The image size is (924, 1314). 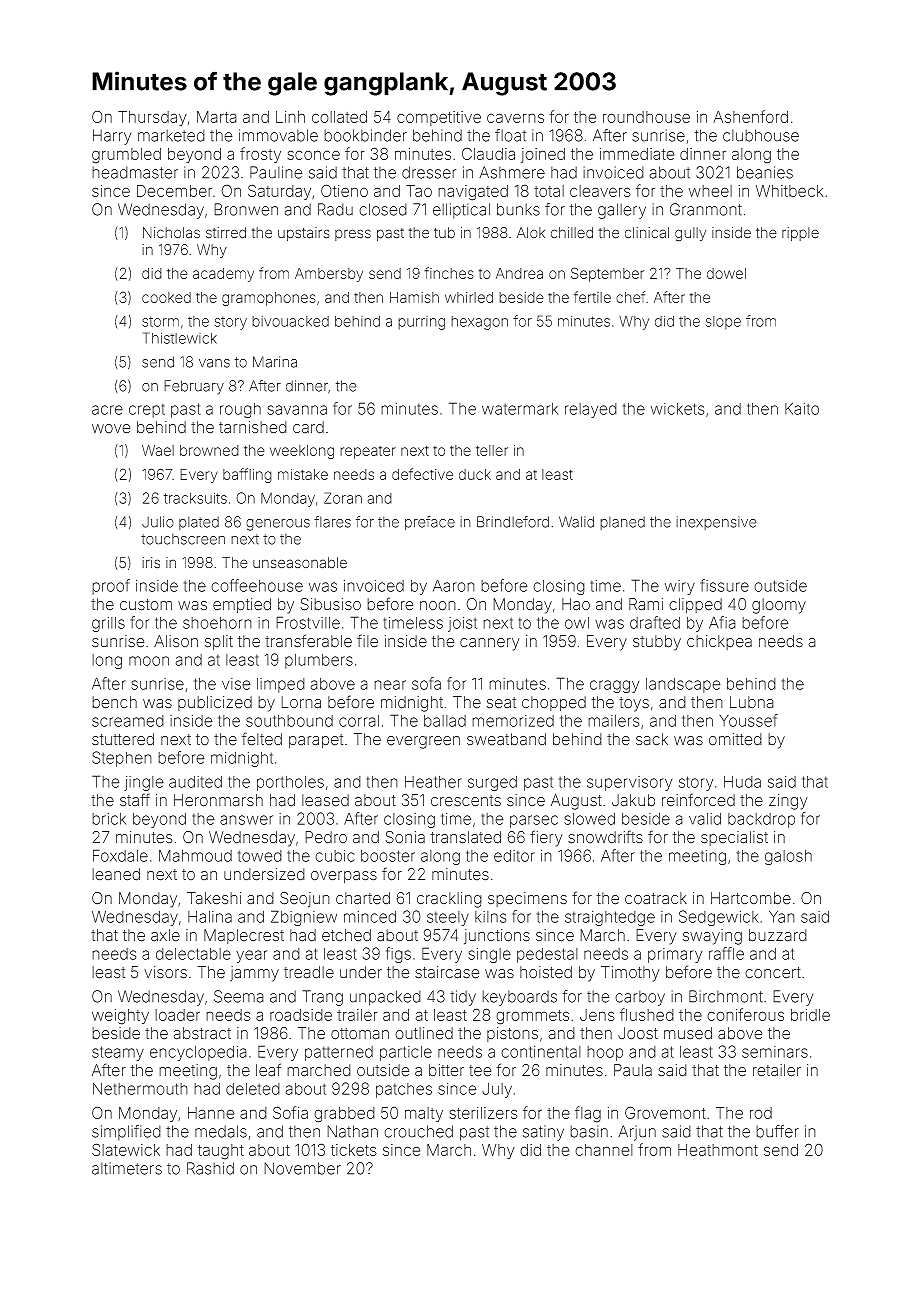 I want to click on Aaron, so click(x=454, y=585).
